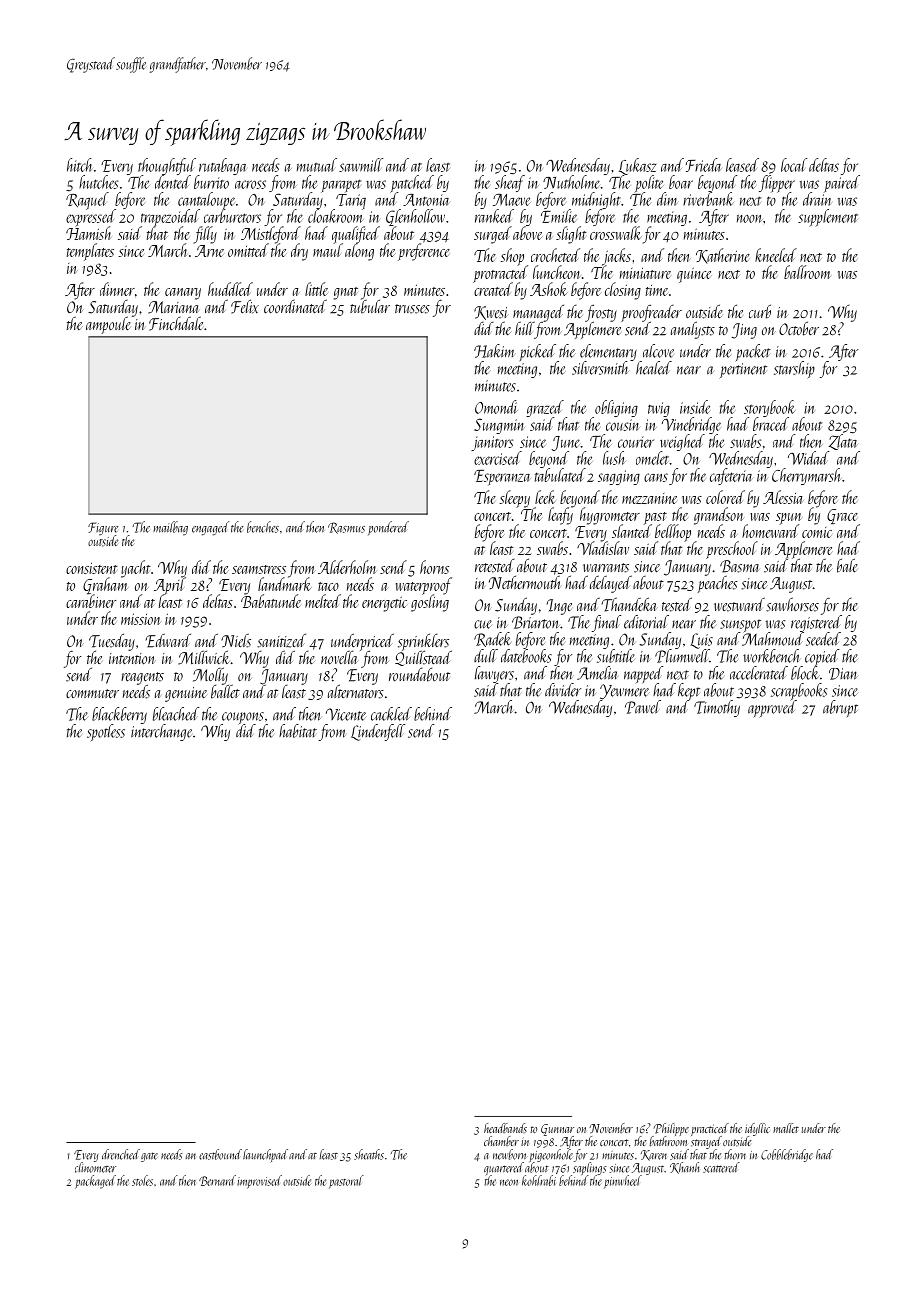 This document has width=924, height=1308. What do you see at coordinates (560, 516) in the document?
I see `leafy` at bounding box center [560, 516].
